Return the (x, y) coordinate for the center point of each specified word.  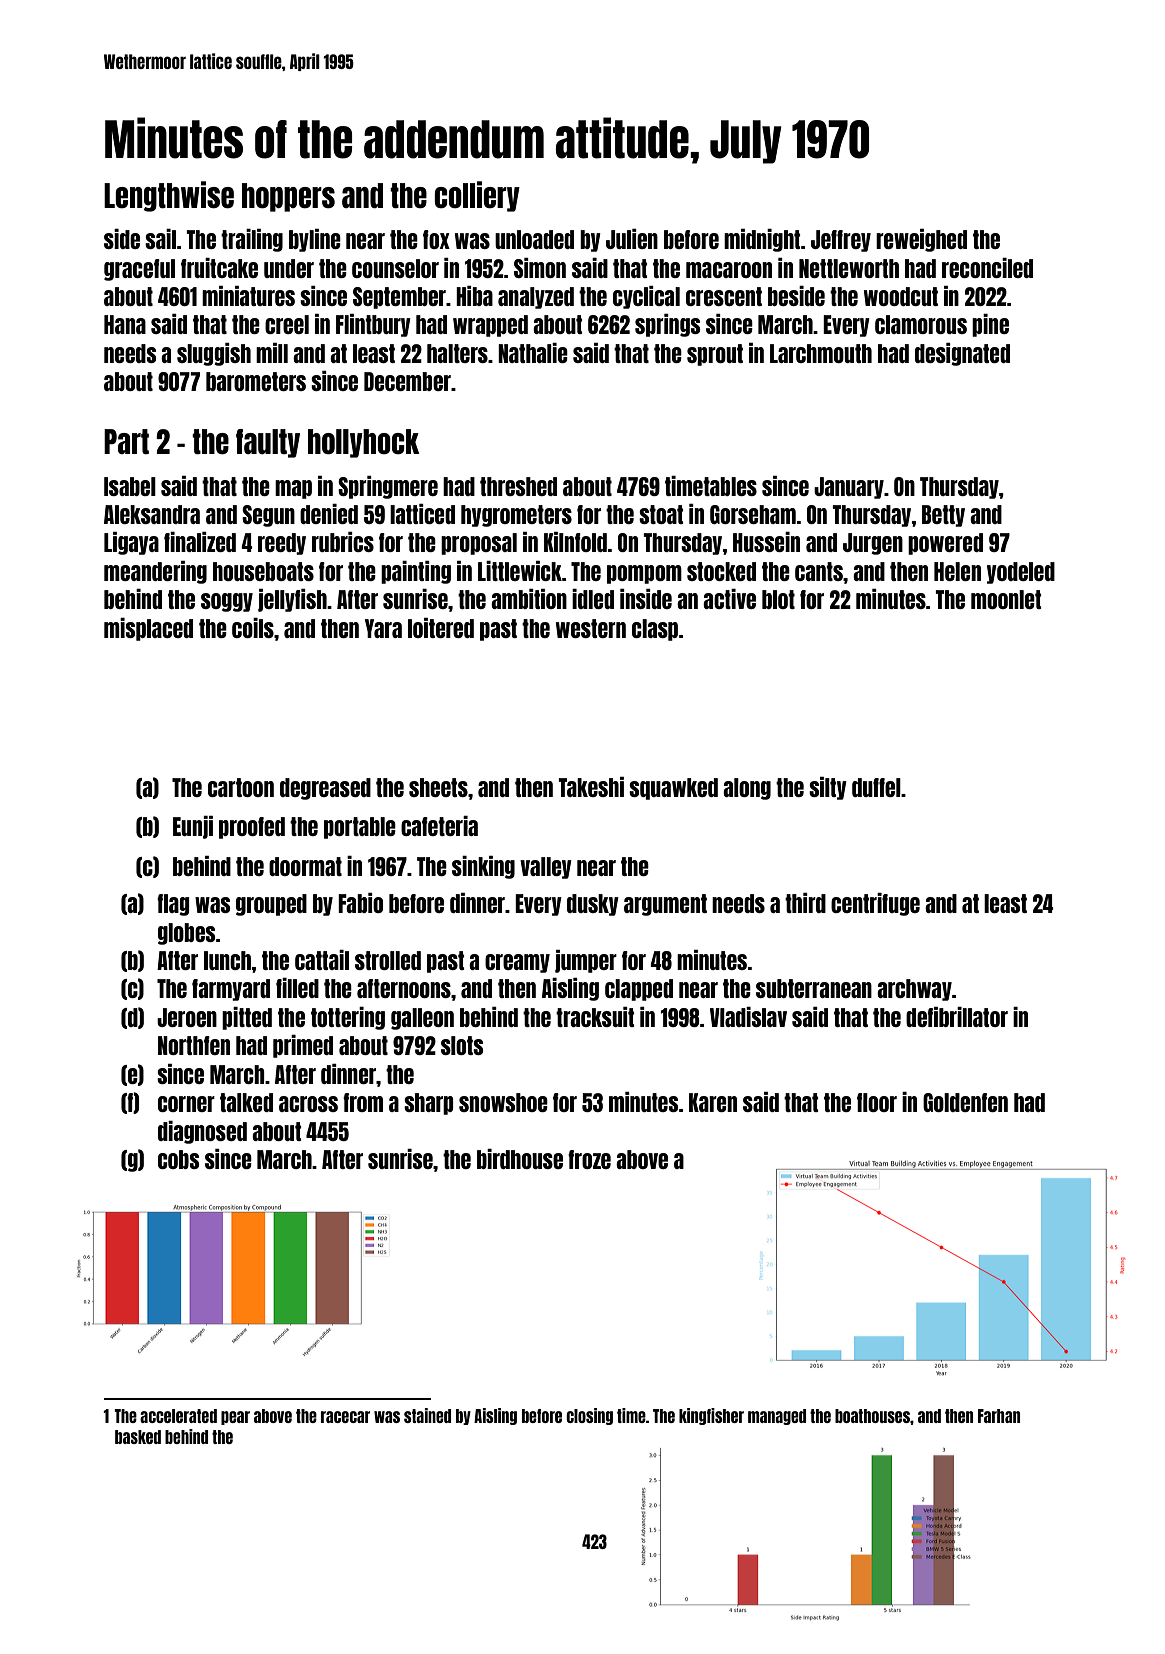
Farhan (999, 1416)
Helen (957, 571)
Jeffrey (841, 241)
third (805, 903)
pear (235, 1418)
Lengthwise (169, 196)
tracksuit (595, 1017)
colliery (477, 196)
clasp (655, 630)
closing (589, 1416)
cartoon (241, 787)
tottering (348, 1018)
